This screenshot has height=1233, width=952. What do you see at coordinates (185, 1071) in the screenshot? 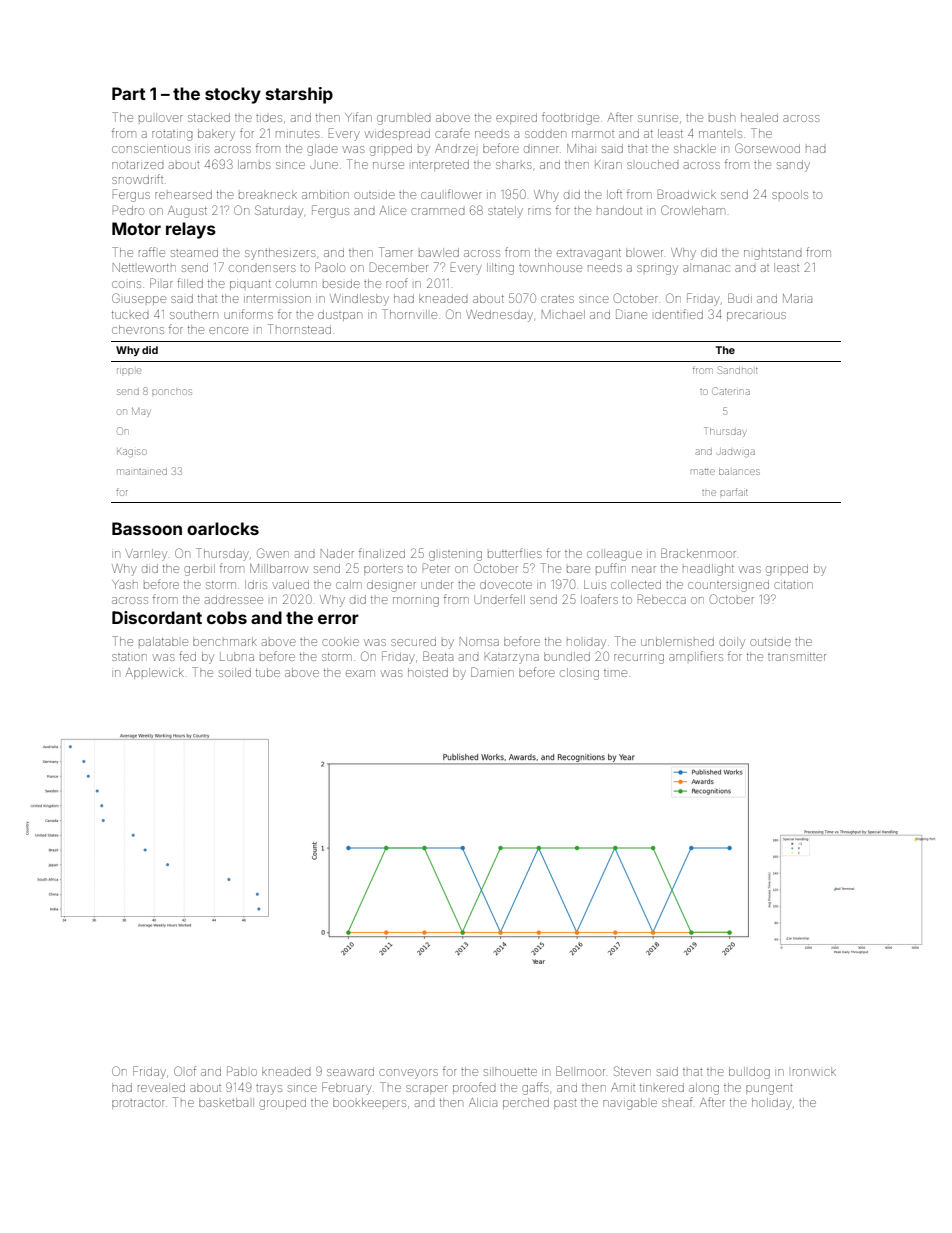
I see `Olof` at bounding box center [185, 1071].
